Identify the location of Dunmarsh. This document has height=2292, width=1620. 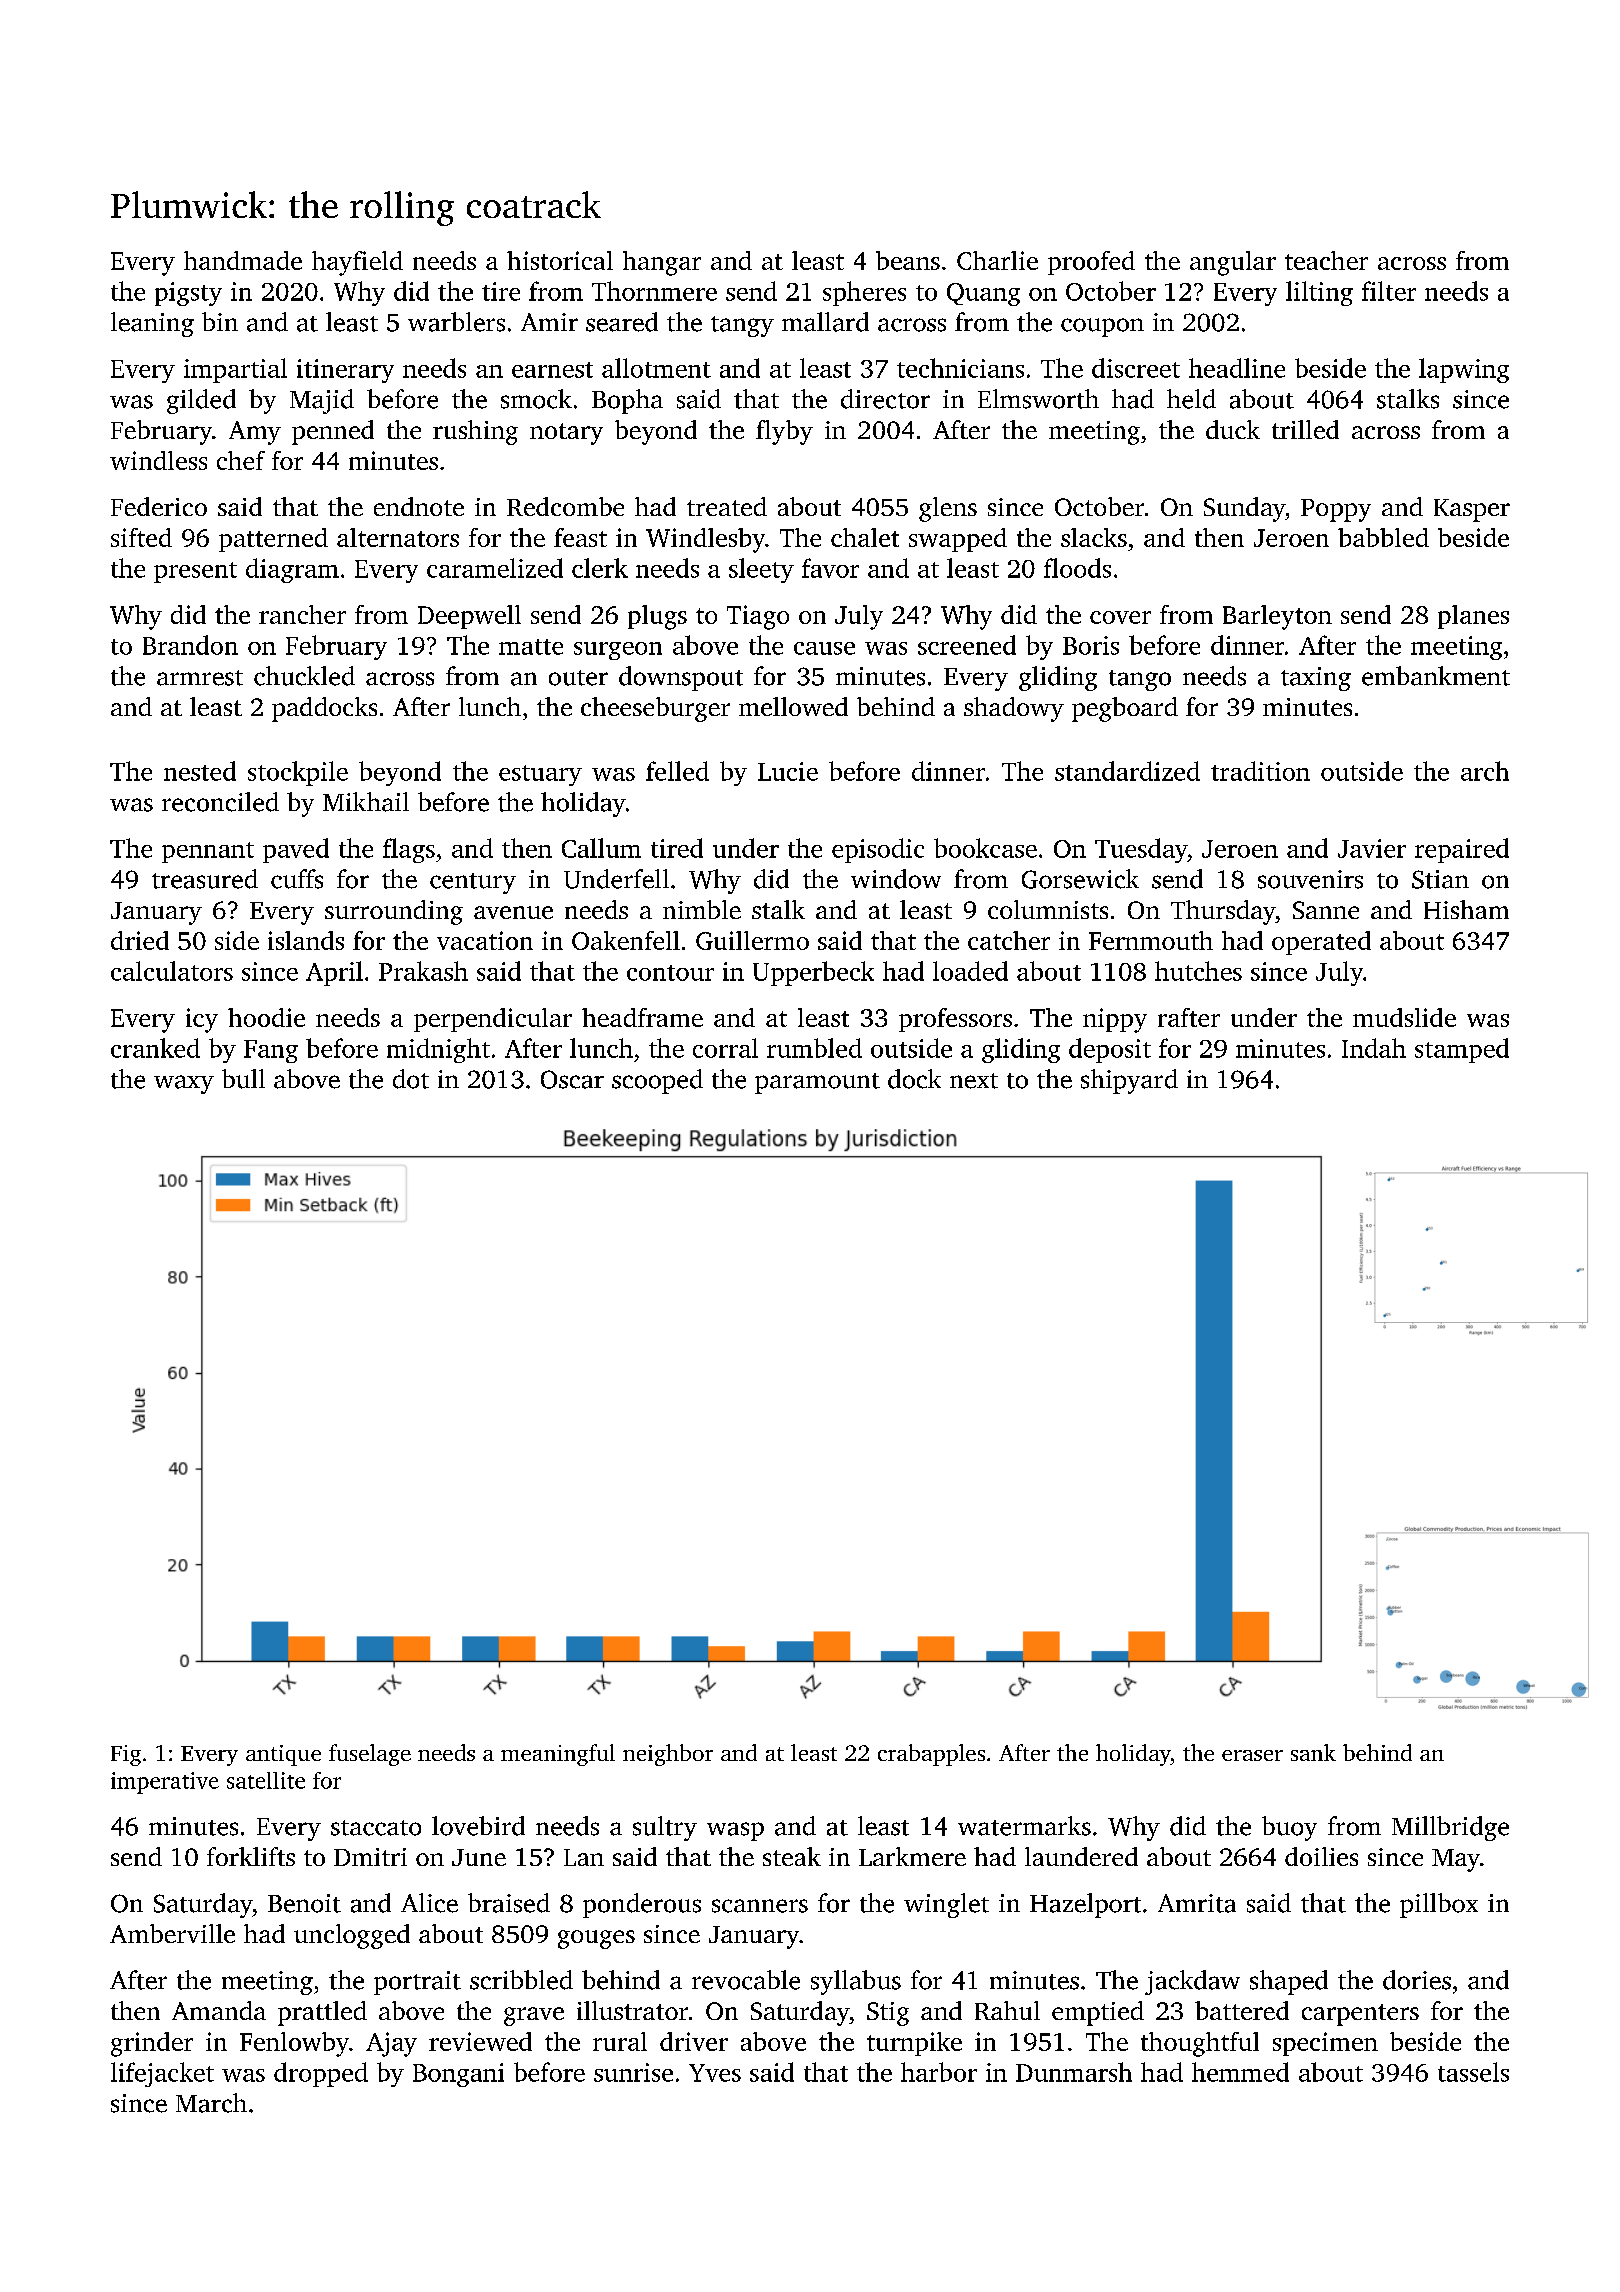
(1074, 2072).
